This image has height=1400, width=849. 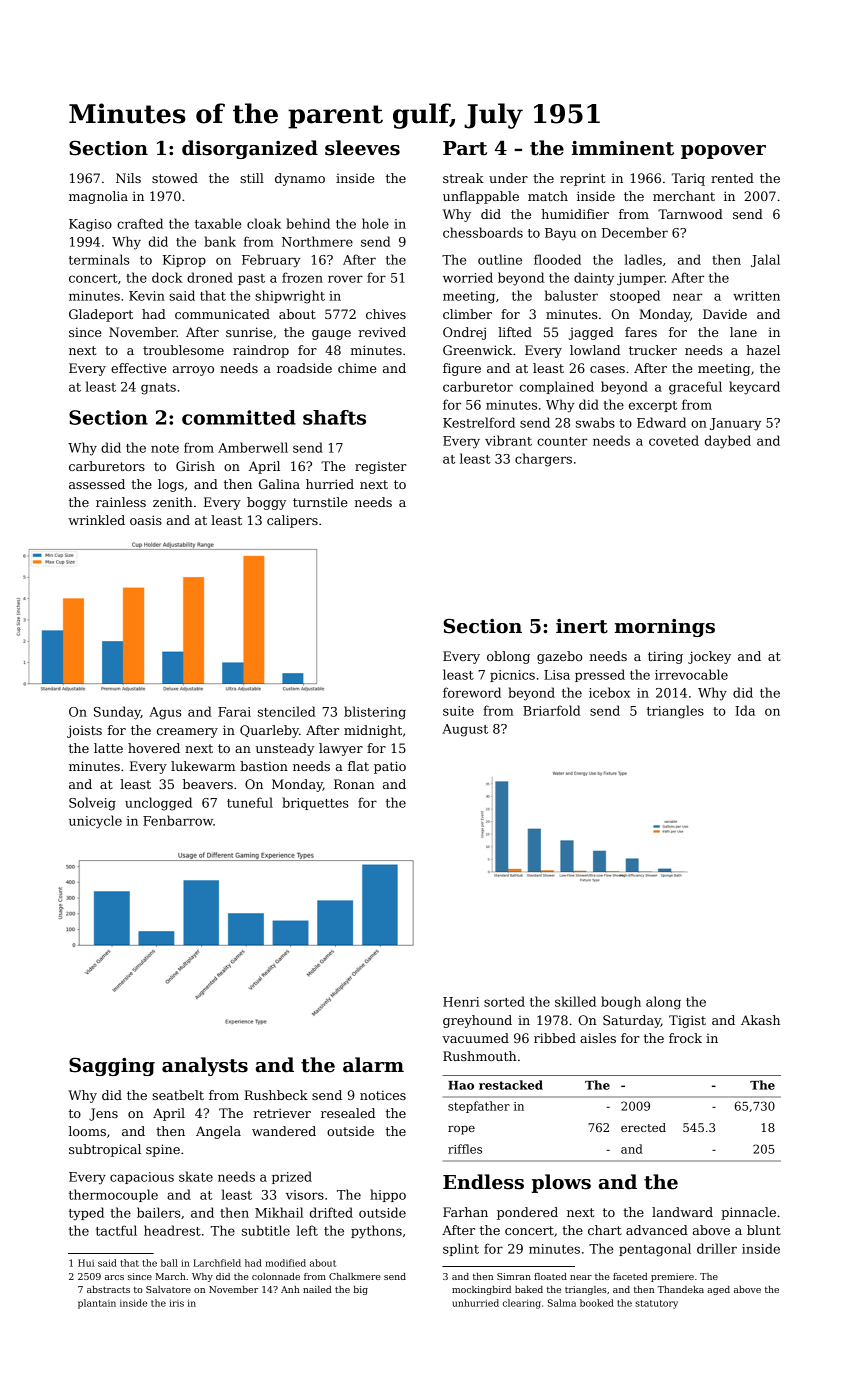 I want to click on effective, so click(x=138, y=368).
